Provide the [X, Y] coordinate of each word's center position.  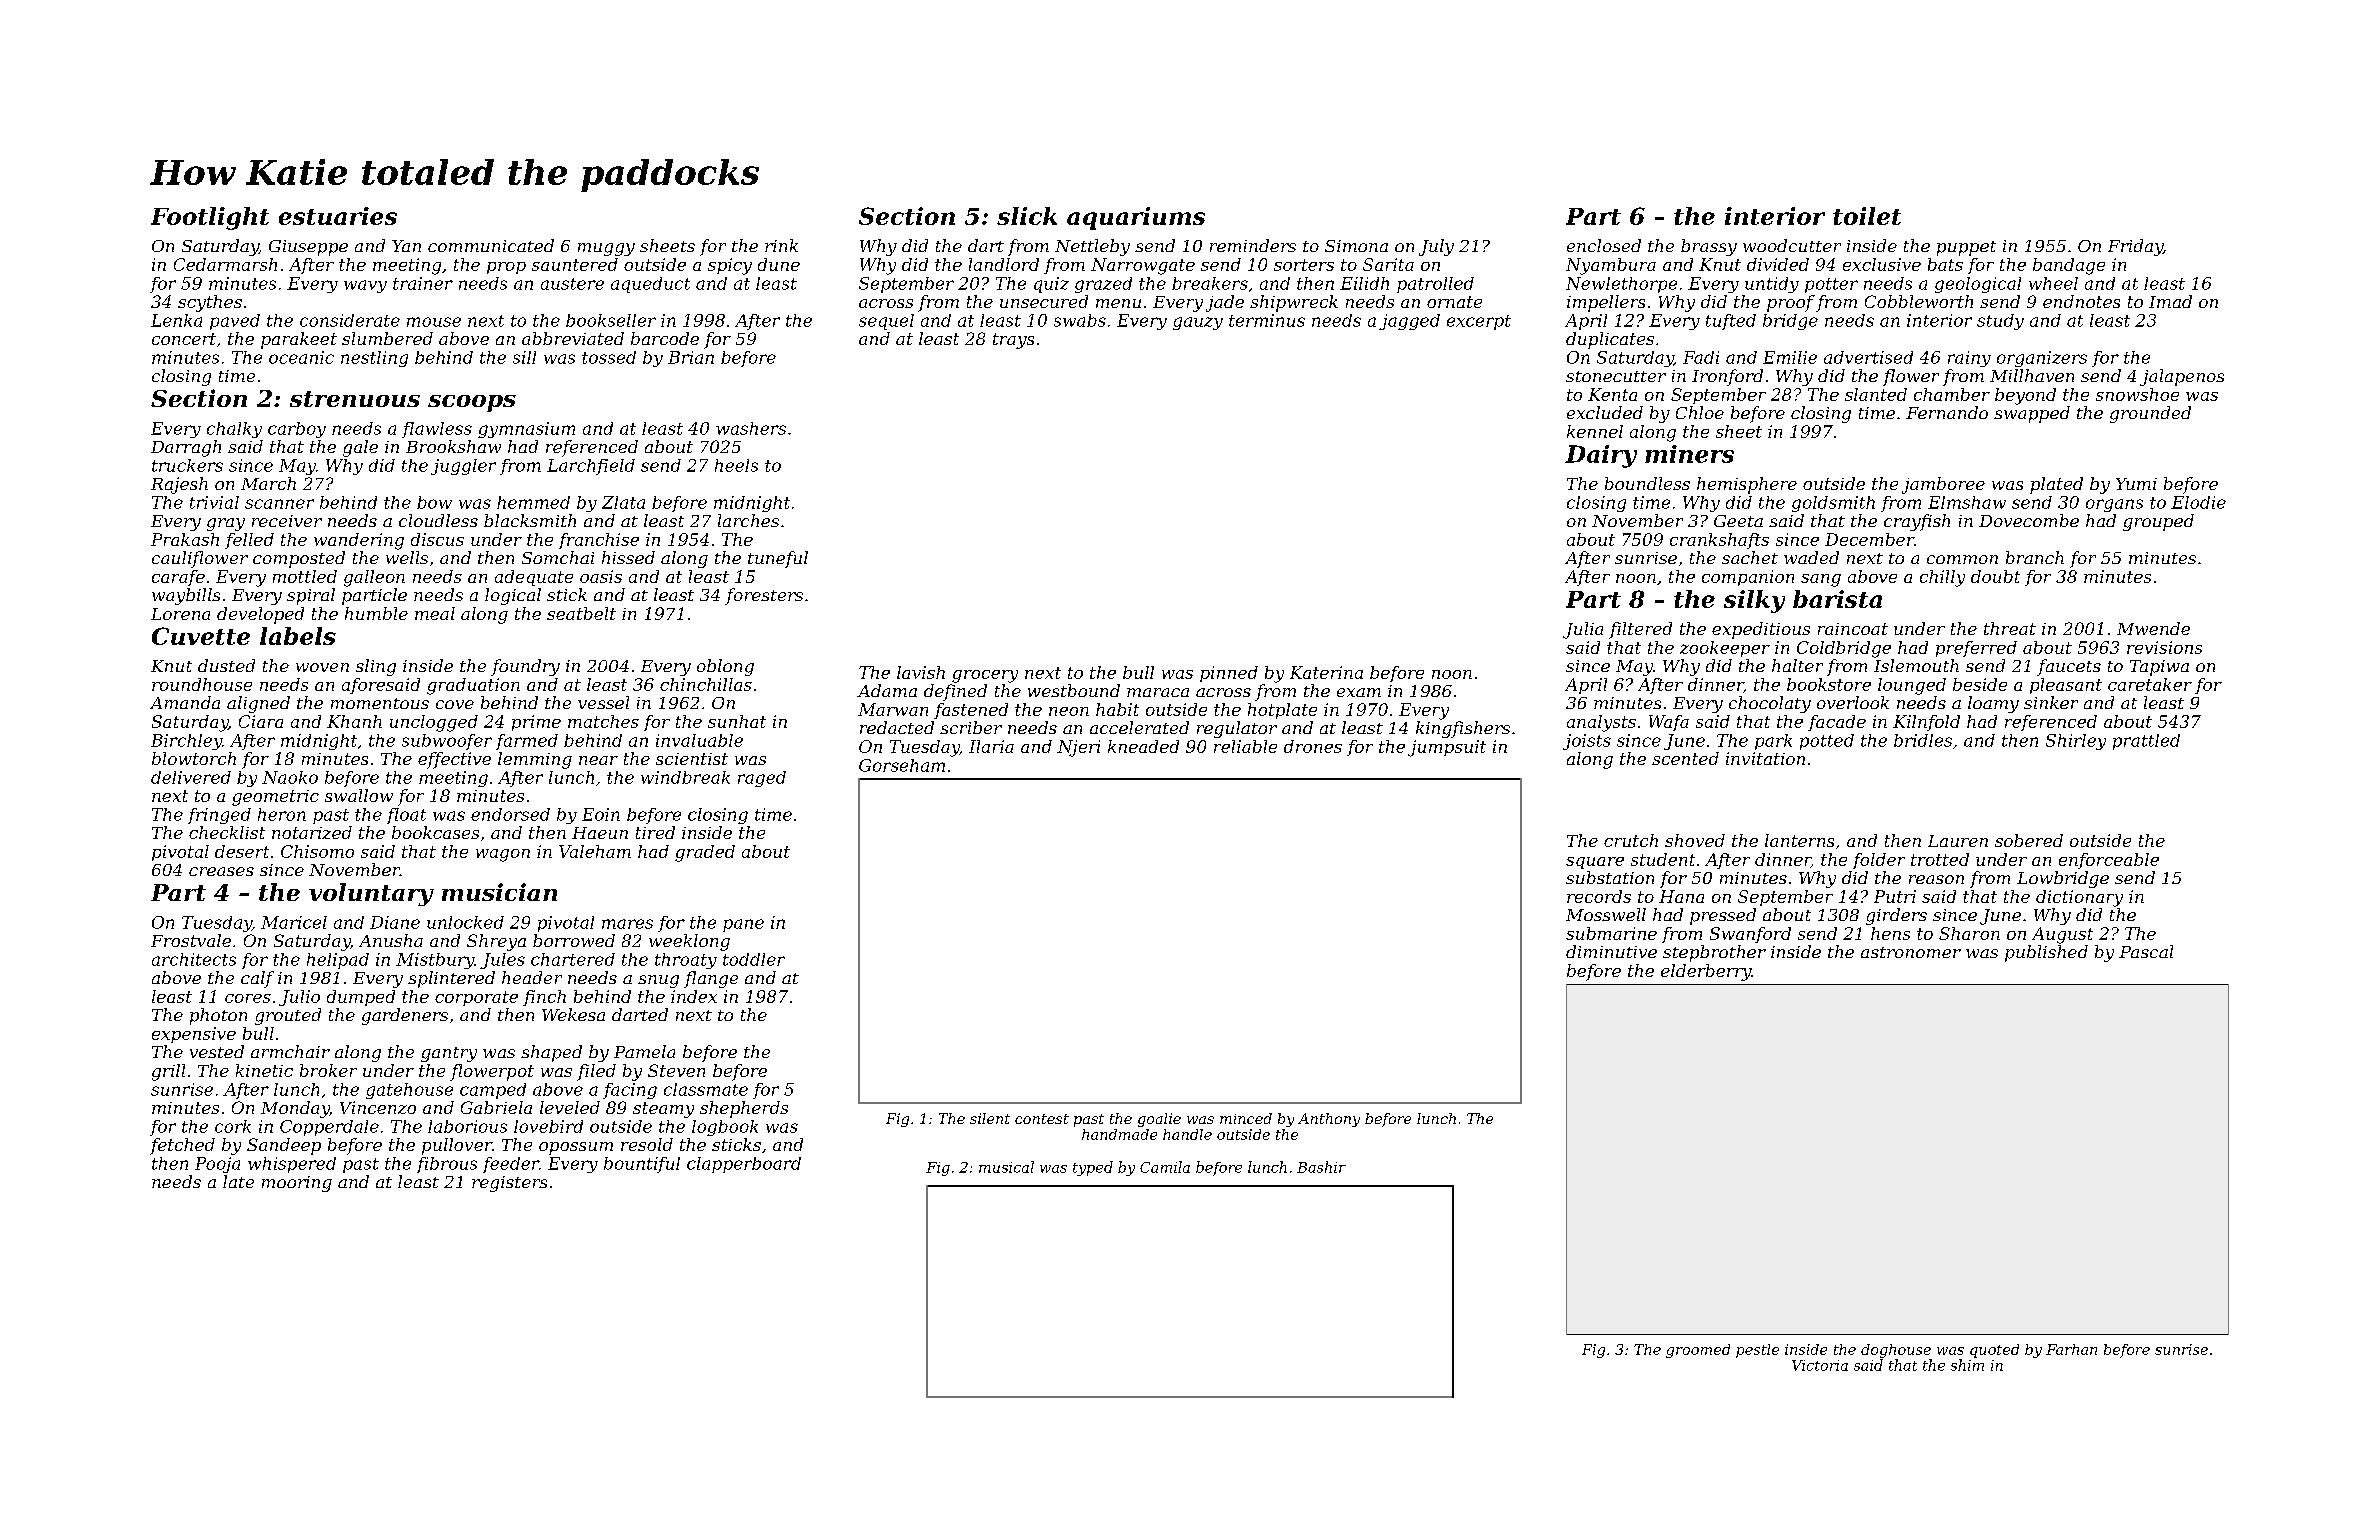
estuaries [338, 216]
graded [705, 853]
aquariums [1136, 218]
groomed [1698, 1351]
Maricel [294, 922]
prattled [2146, 742]
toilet [1867, 216]
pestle [1757, 1351]
